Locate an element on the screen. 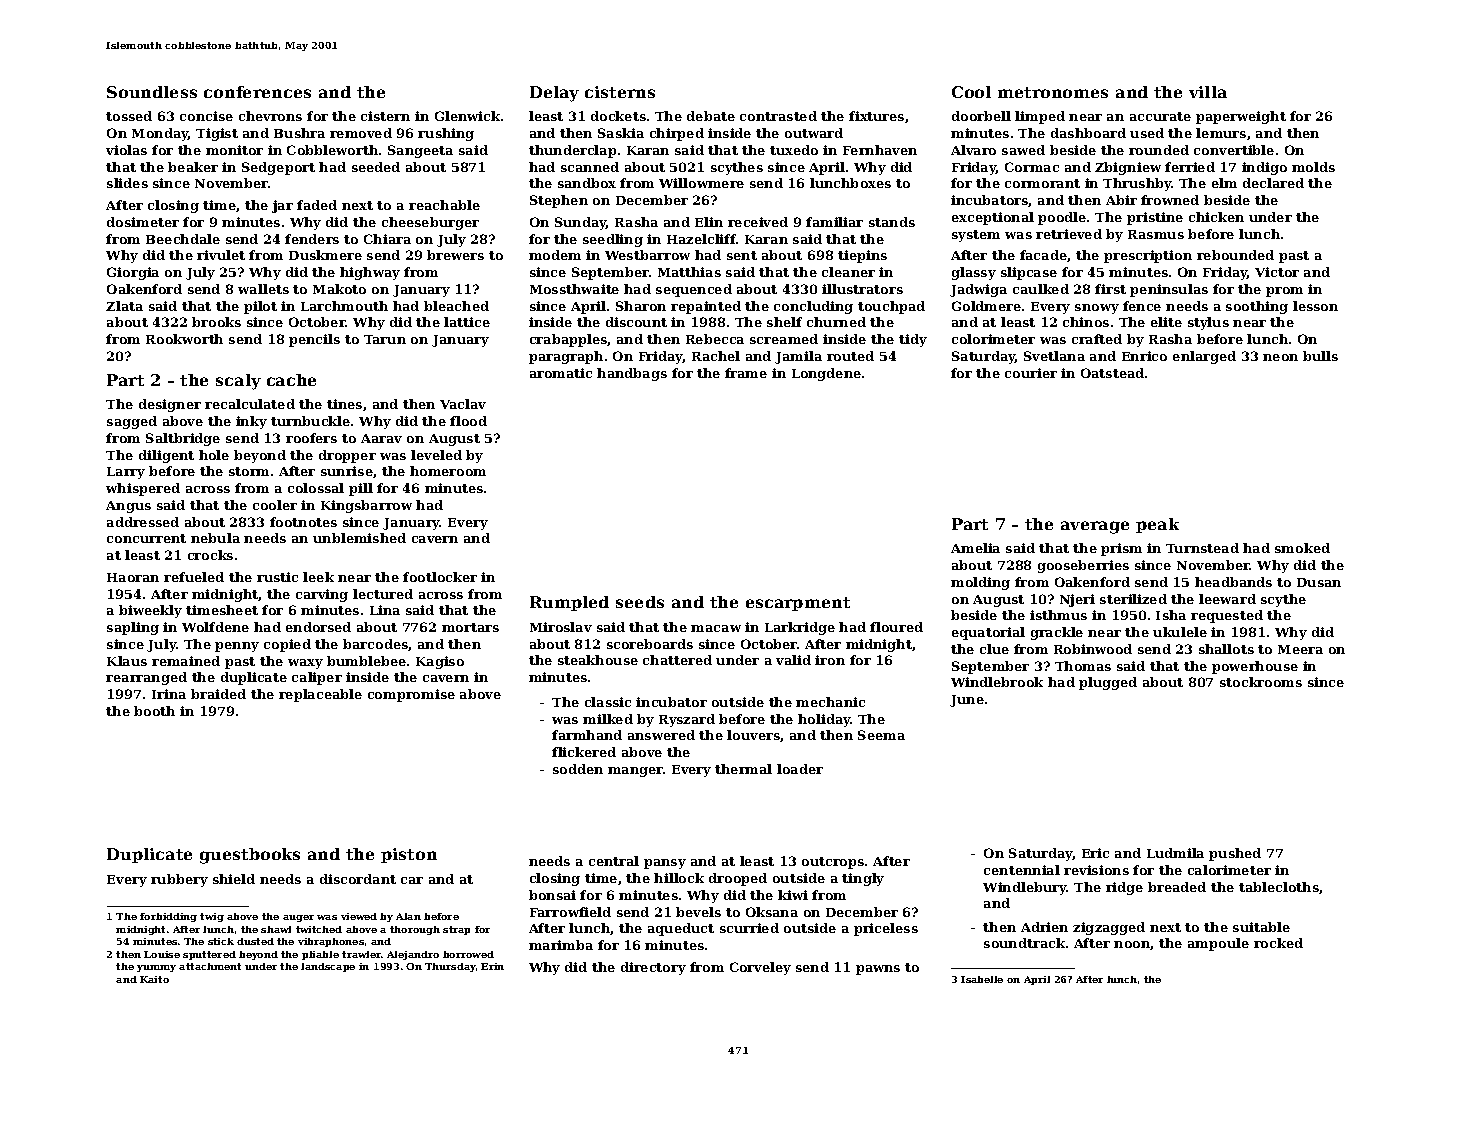 The image size is (1457, 1126). reachable is located at coordinates (444, 205).
